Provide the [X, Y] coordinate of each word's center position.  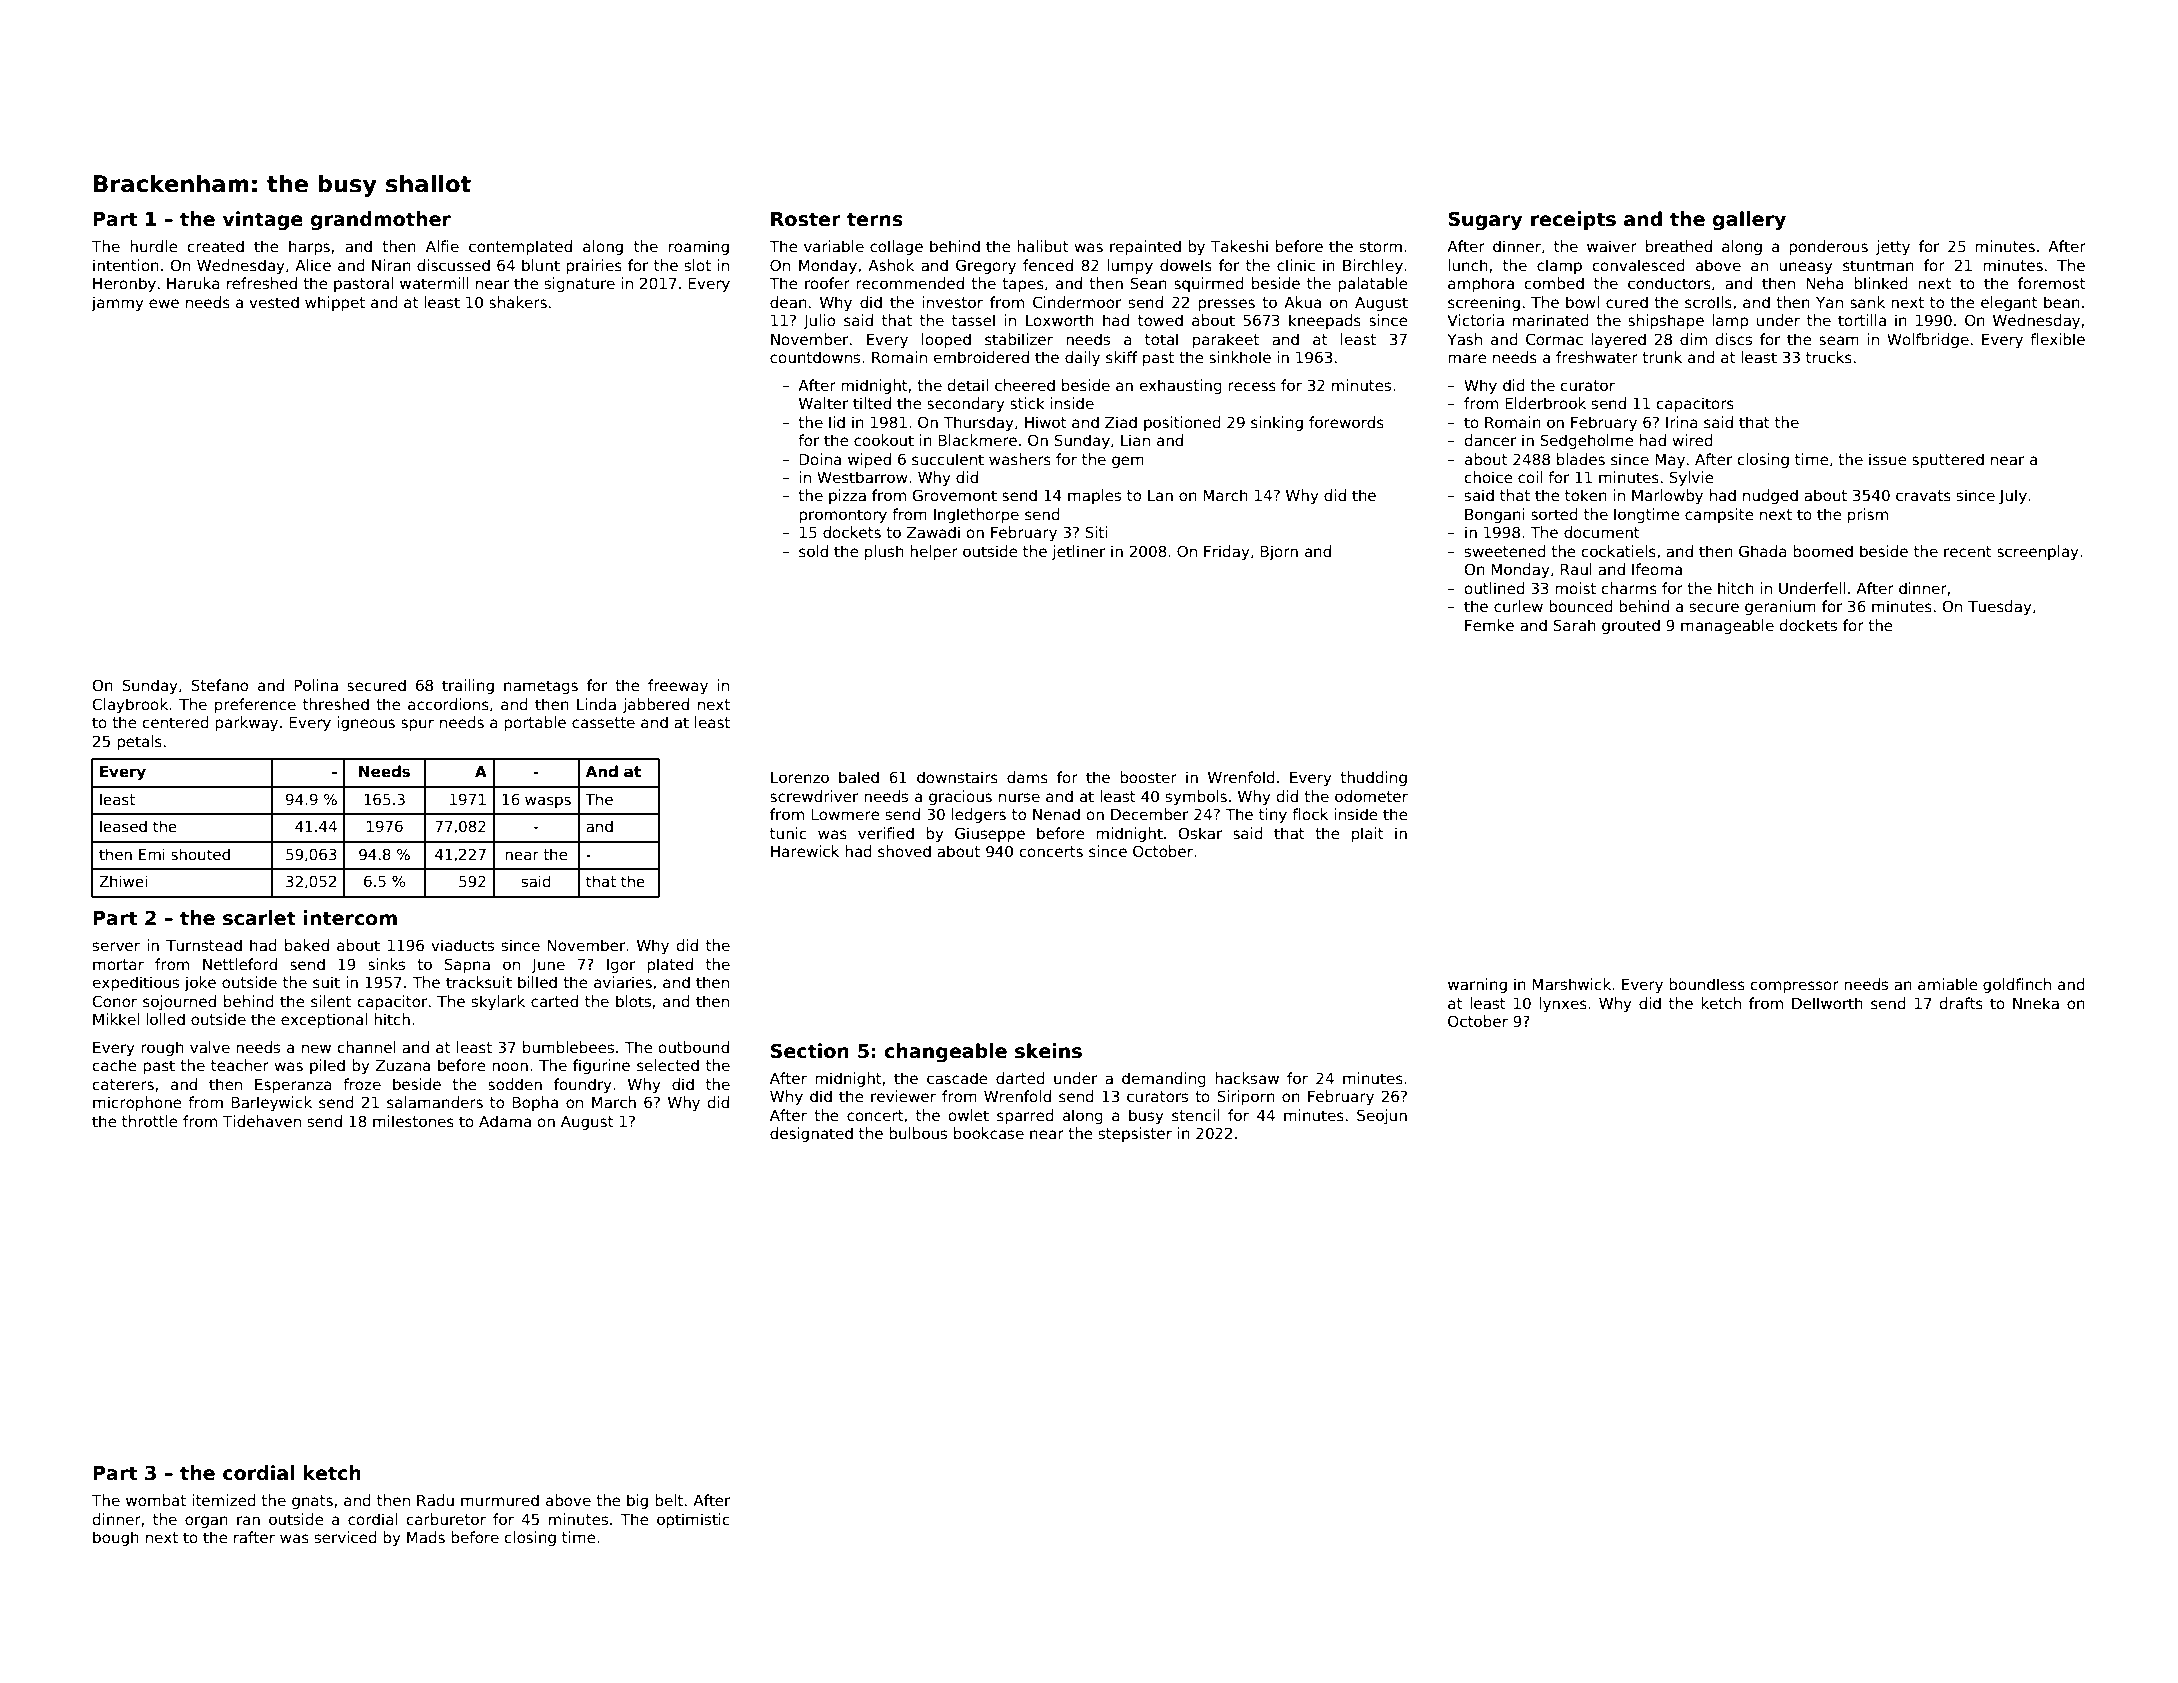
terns [875, 219]
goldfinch [2017, 985]
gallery [1749, 220]
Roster [806, 219]
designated [811, 1134]
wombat [156, 1500]
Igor [621, 966]
